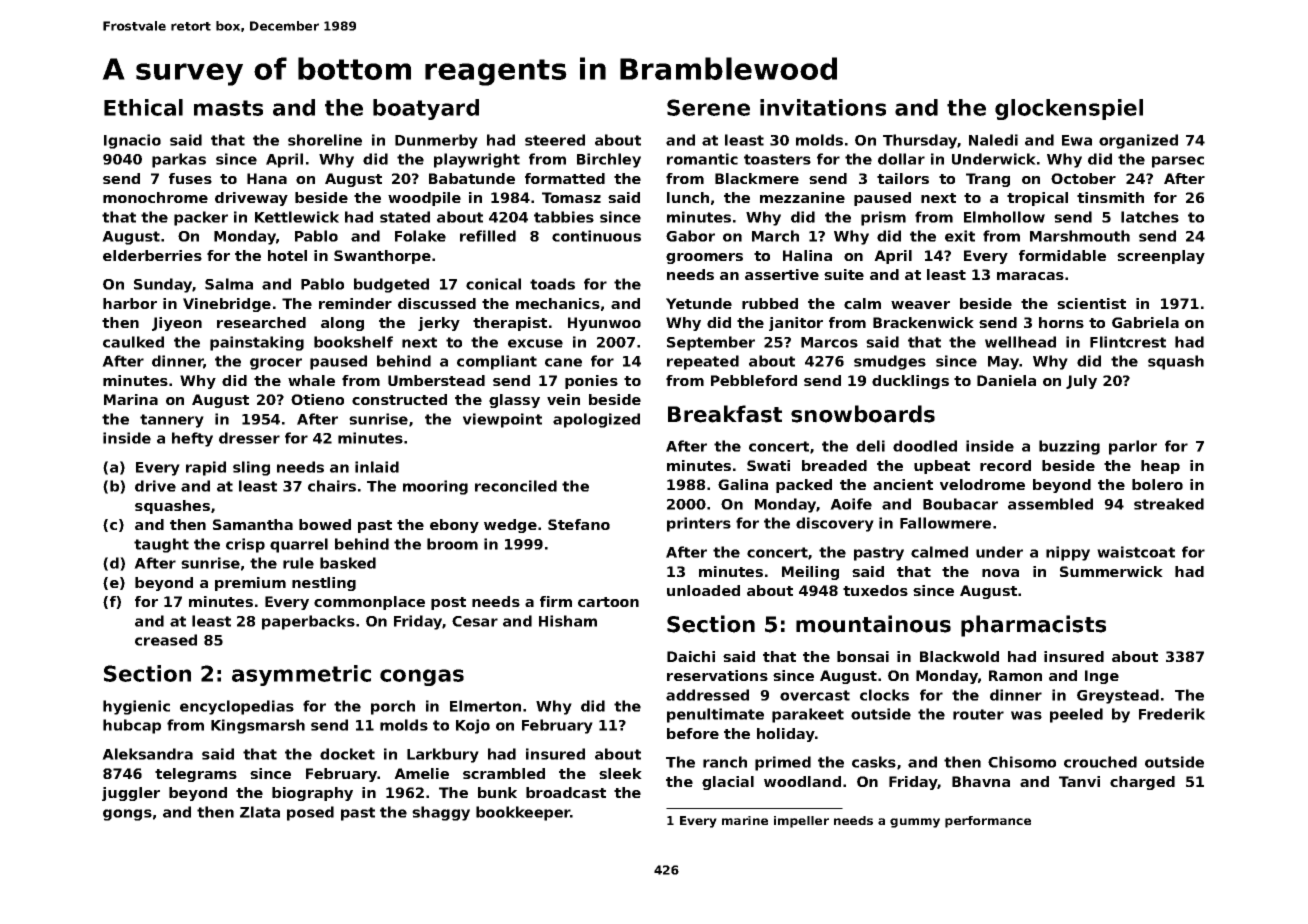 The height and width of the image is (924, 1308). Describe the element at coordinates (1161, 257) in the image. I see `screenplay` at that location.
